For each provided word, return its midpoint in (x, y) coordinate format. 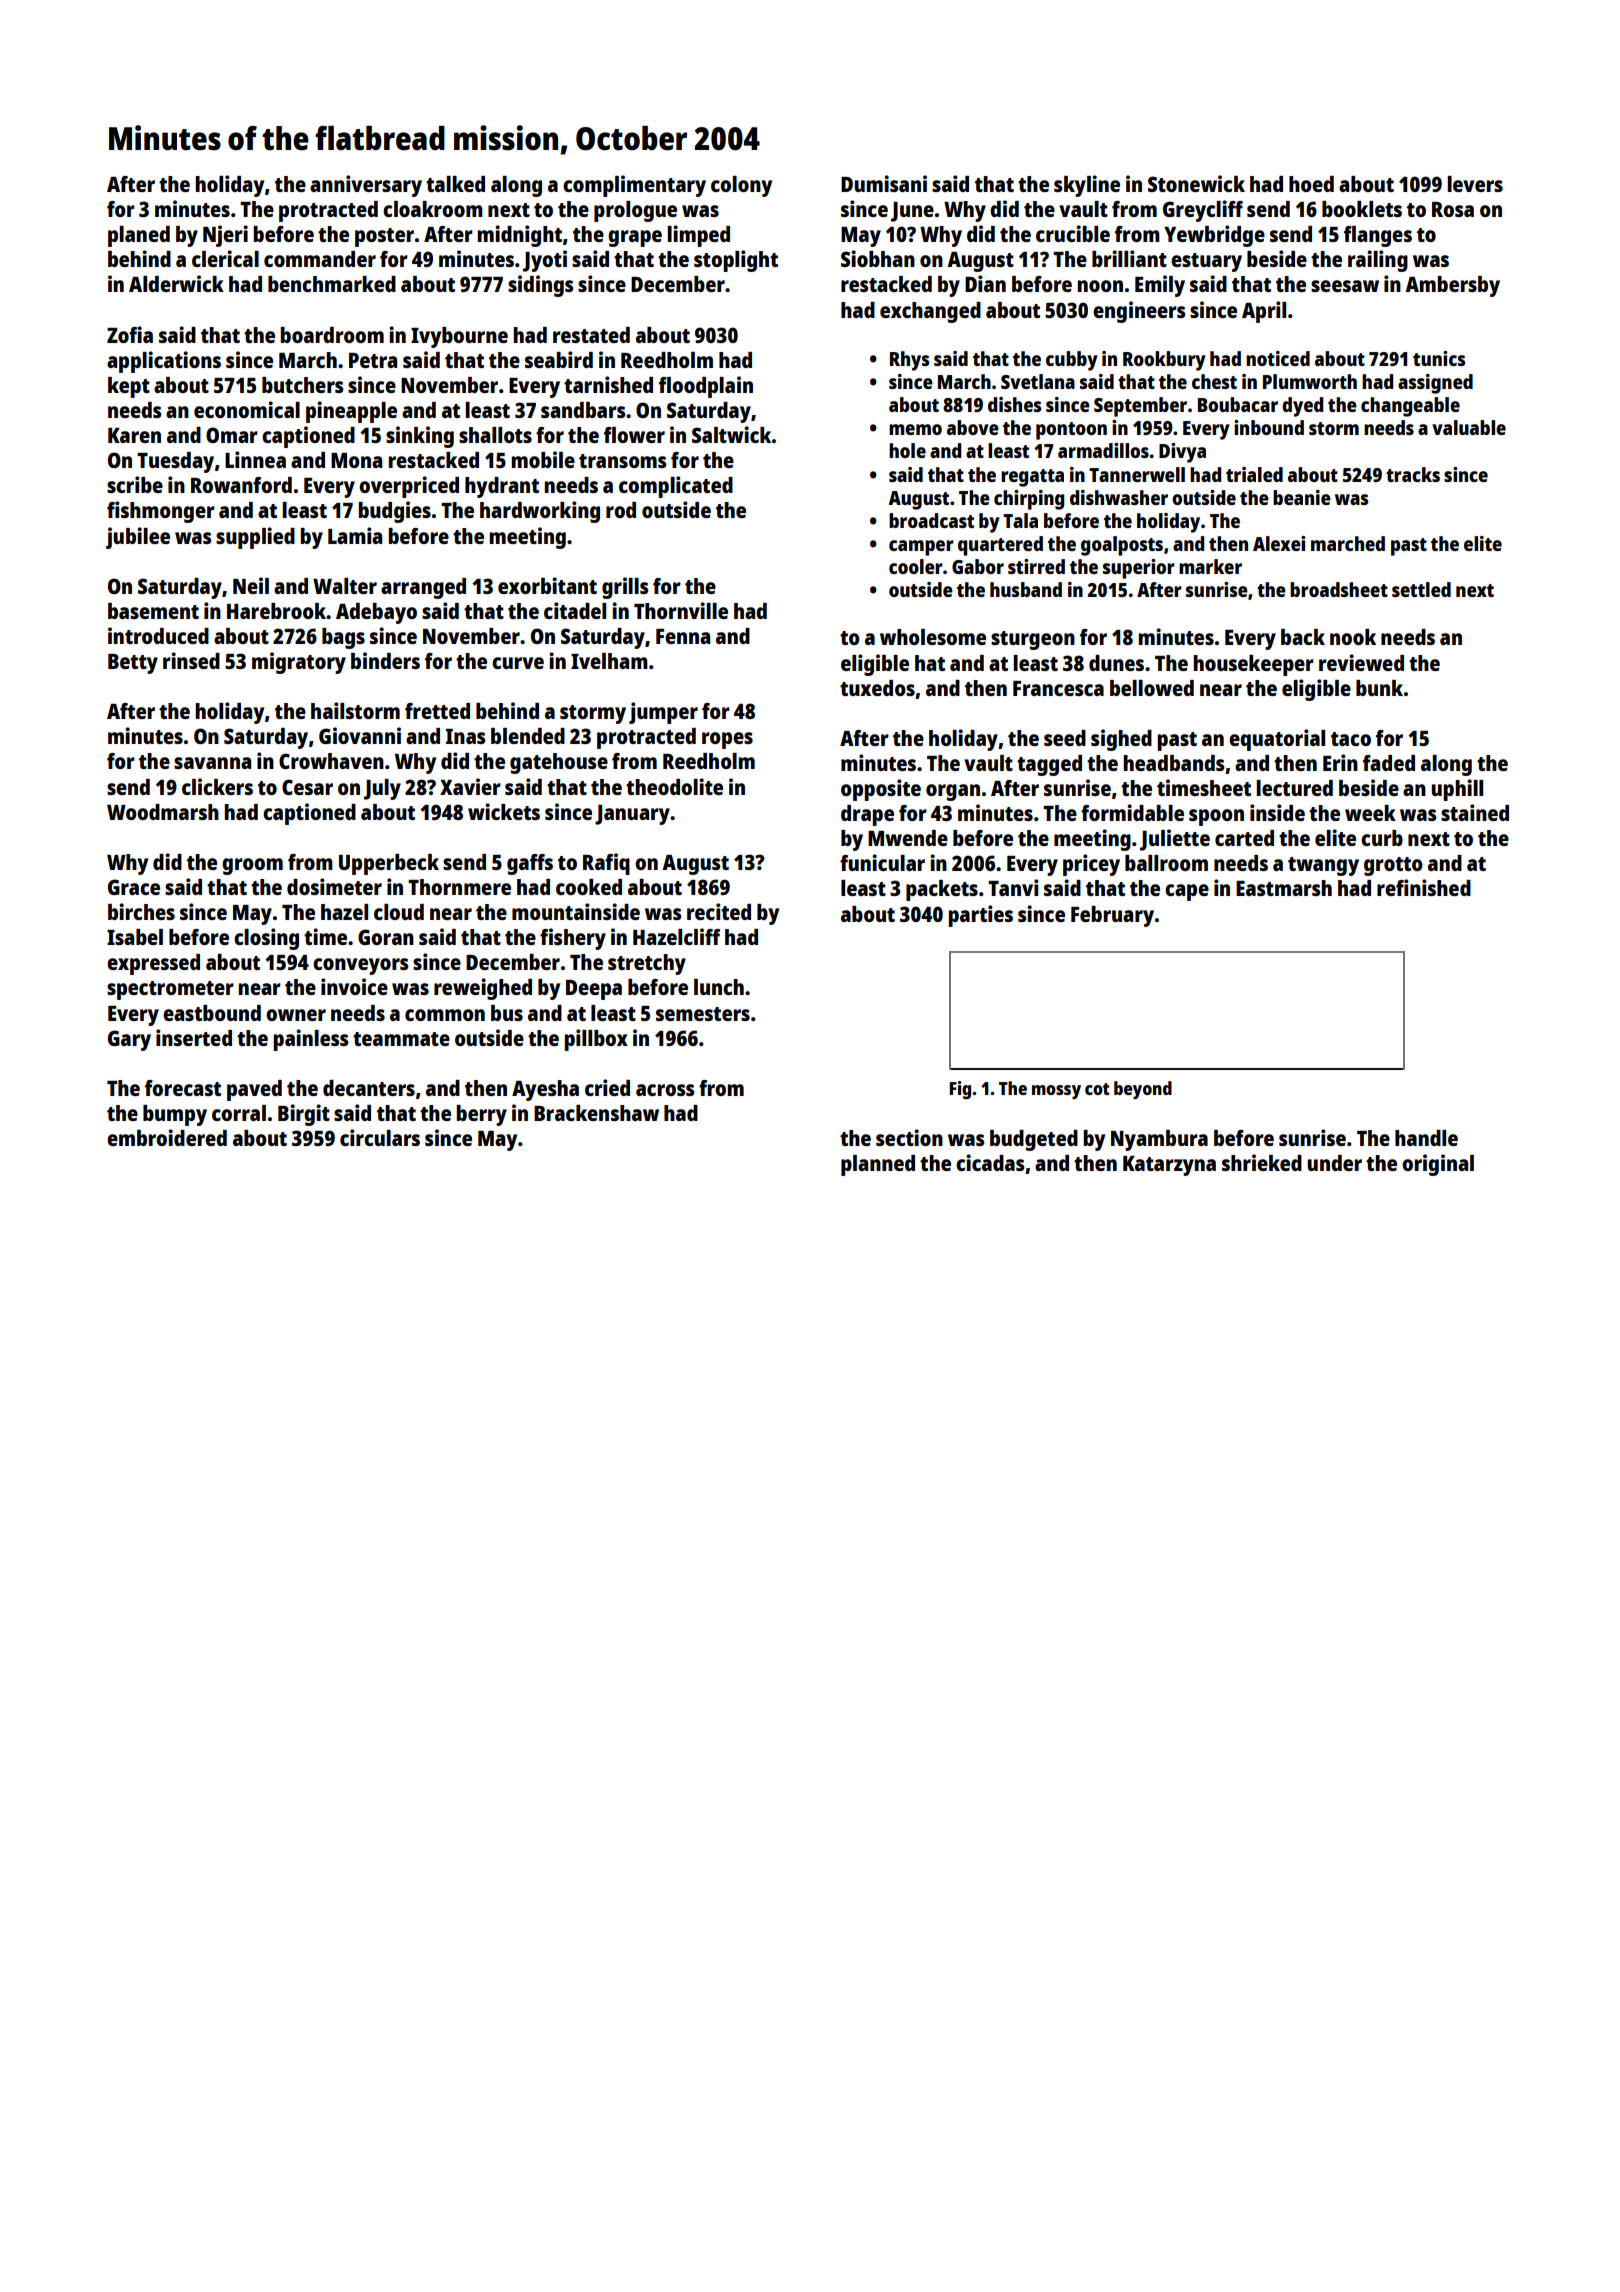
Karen (134, 435)
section (909, 1137)
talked (455, 184)
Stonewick (1196, 183)
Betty (133, 664)
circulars (380, 1137)
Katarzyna (1169, 1166)
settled (1421, 589)
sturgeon (1033, 640)
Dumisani (884, 183)
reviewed (1361, 662)
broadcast (931, 520)
